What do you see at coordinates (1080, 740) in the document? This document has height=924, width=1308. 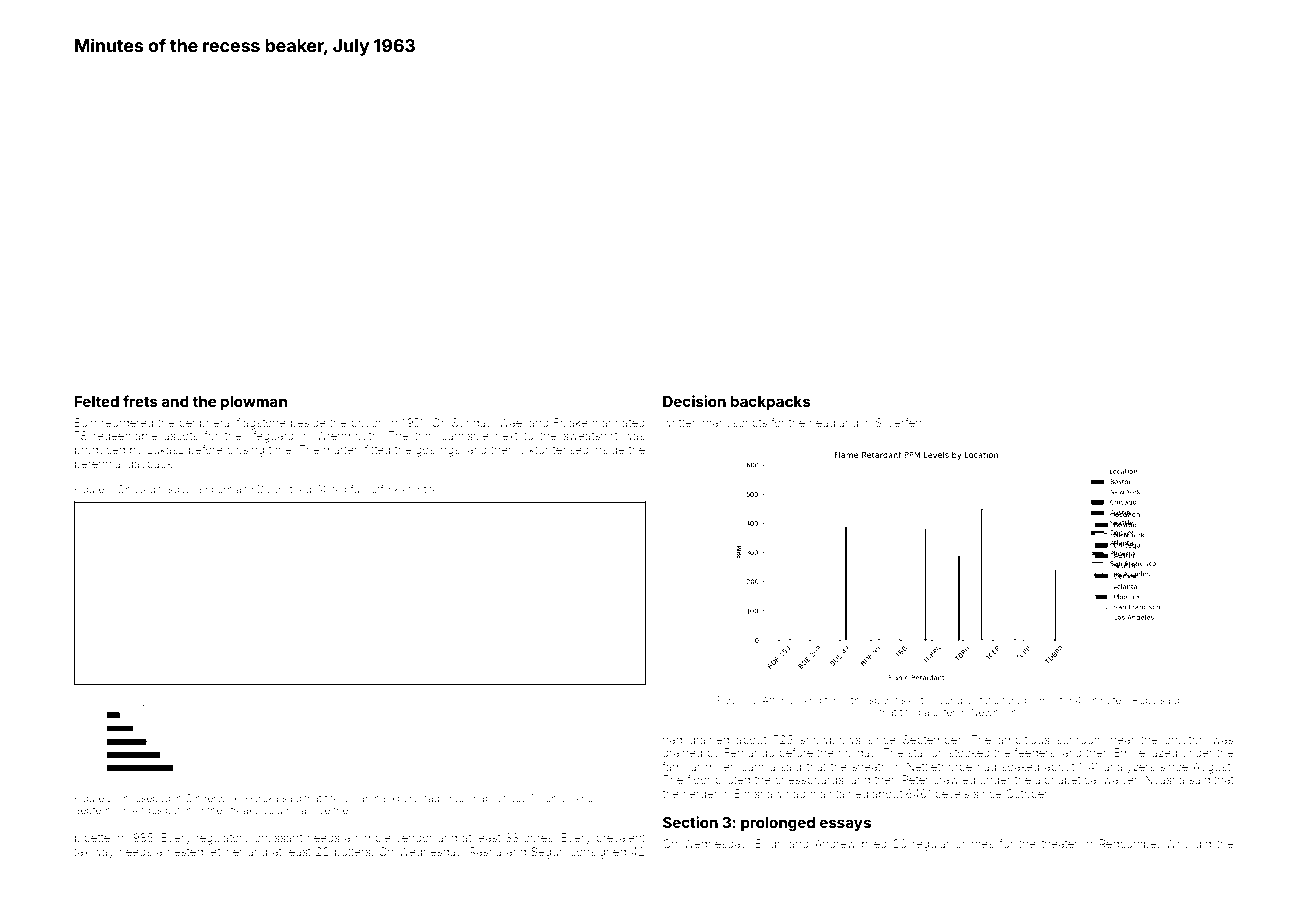 I see `sunroom` at bounding box center [1080, 740].
